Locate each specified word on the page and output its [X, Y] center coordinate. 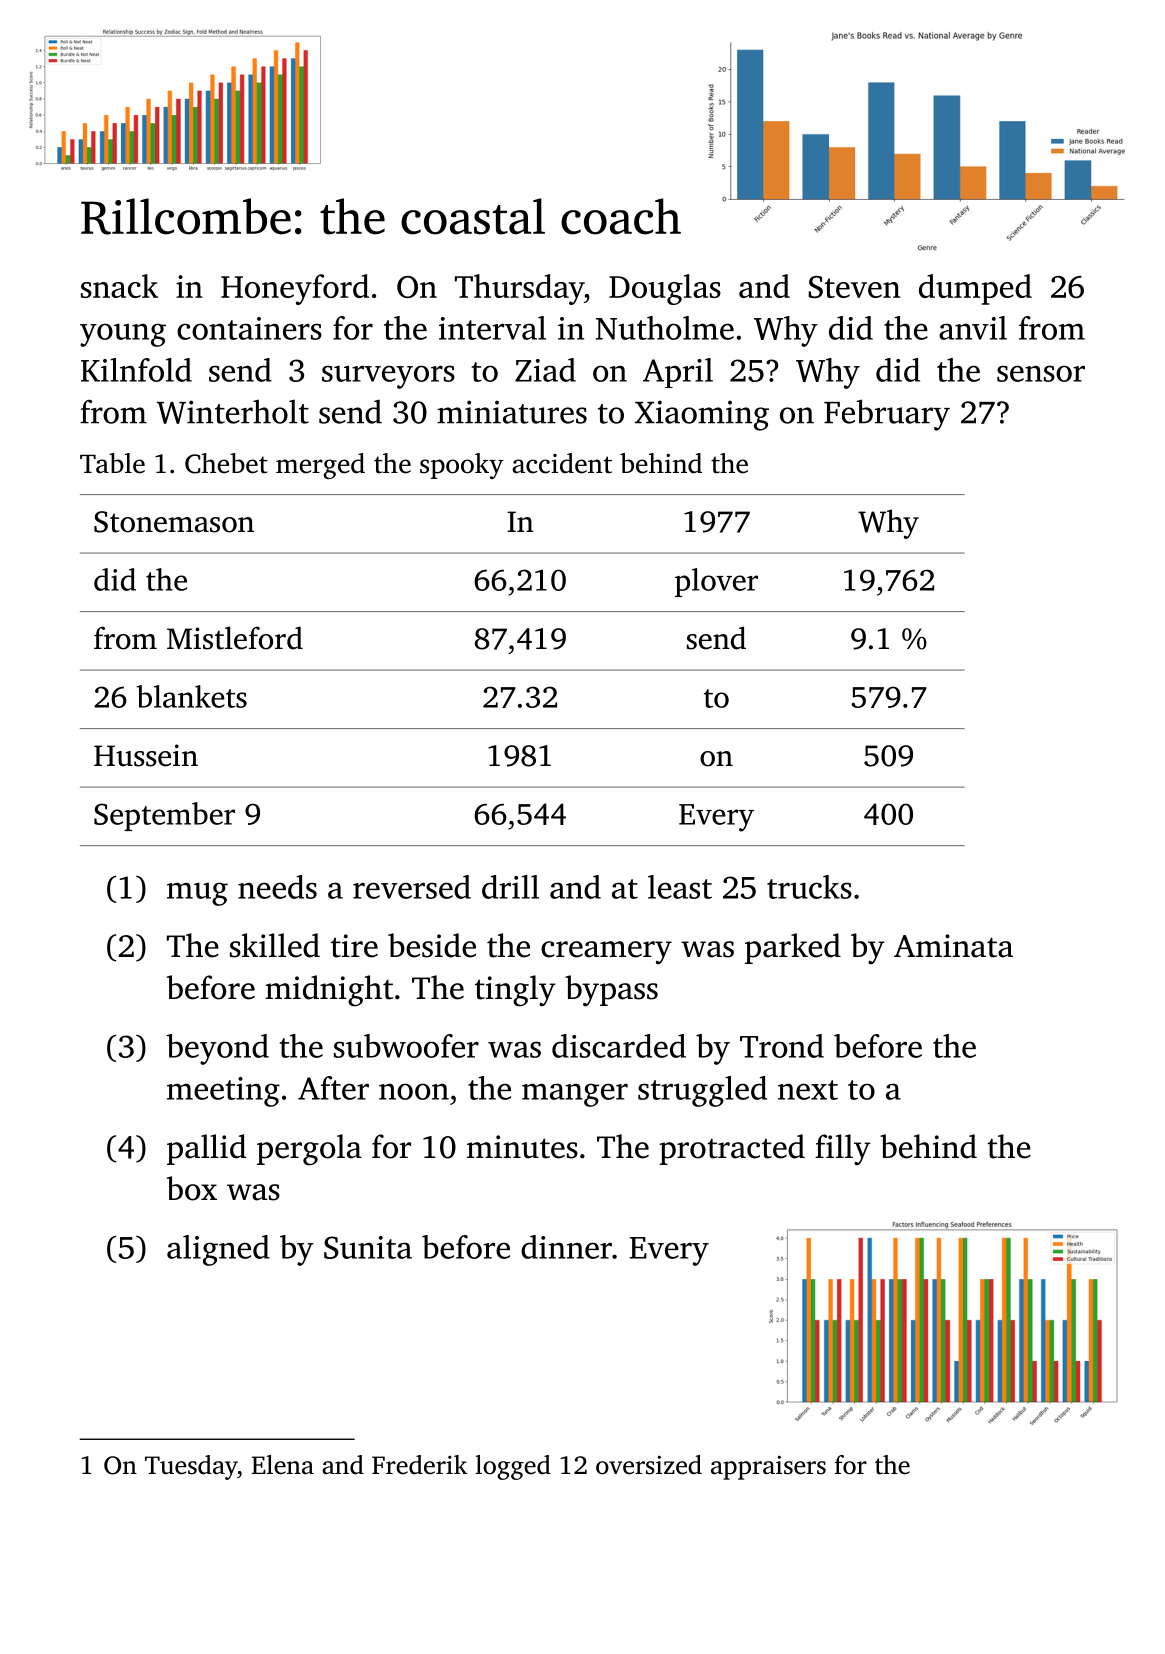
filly [843, 1150]
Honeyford [295, 289]
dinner [566, 1247]
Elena [283, 1465]
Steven [854, 287]
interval [492, 328]
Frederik [420, 1465]
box [192, 1188]
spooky [462, 466]
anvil [973, 328]
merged [320, 466]
